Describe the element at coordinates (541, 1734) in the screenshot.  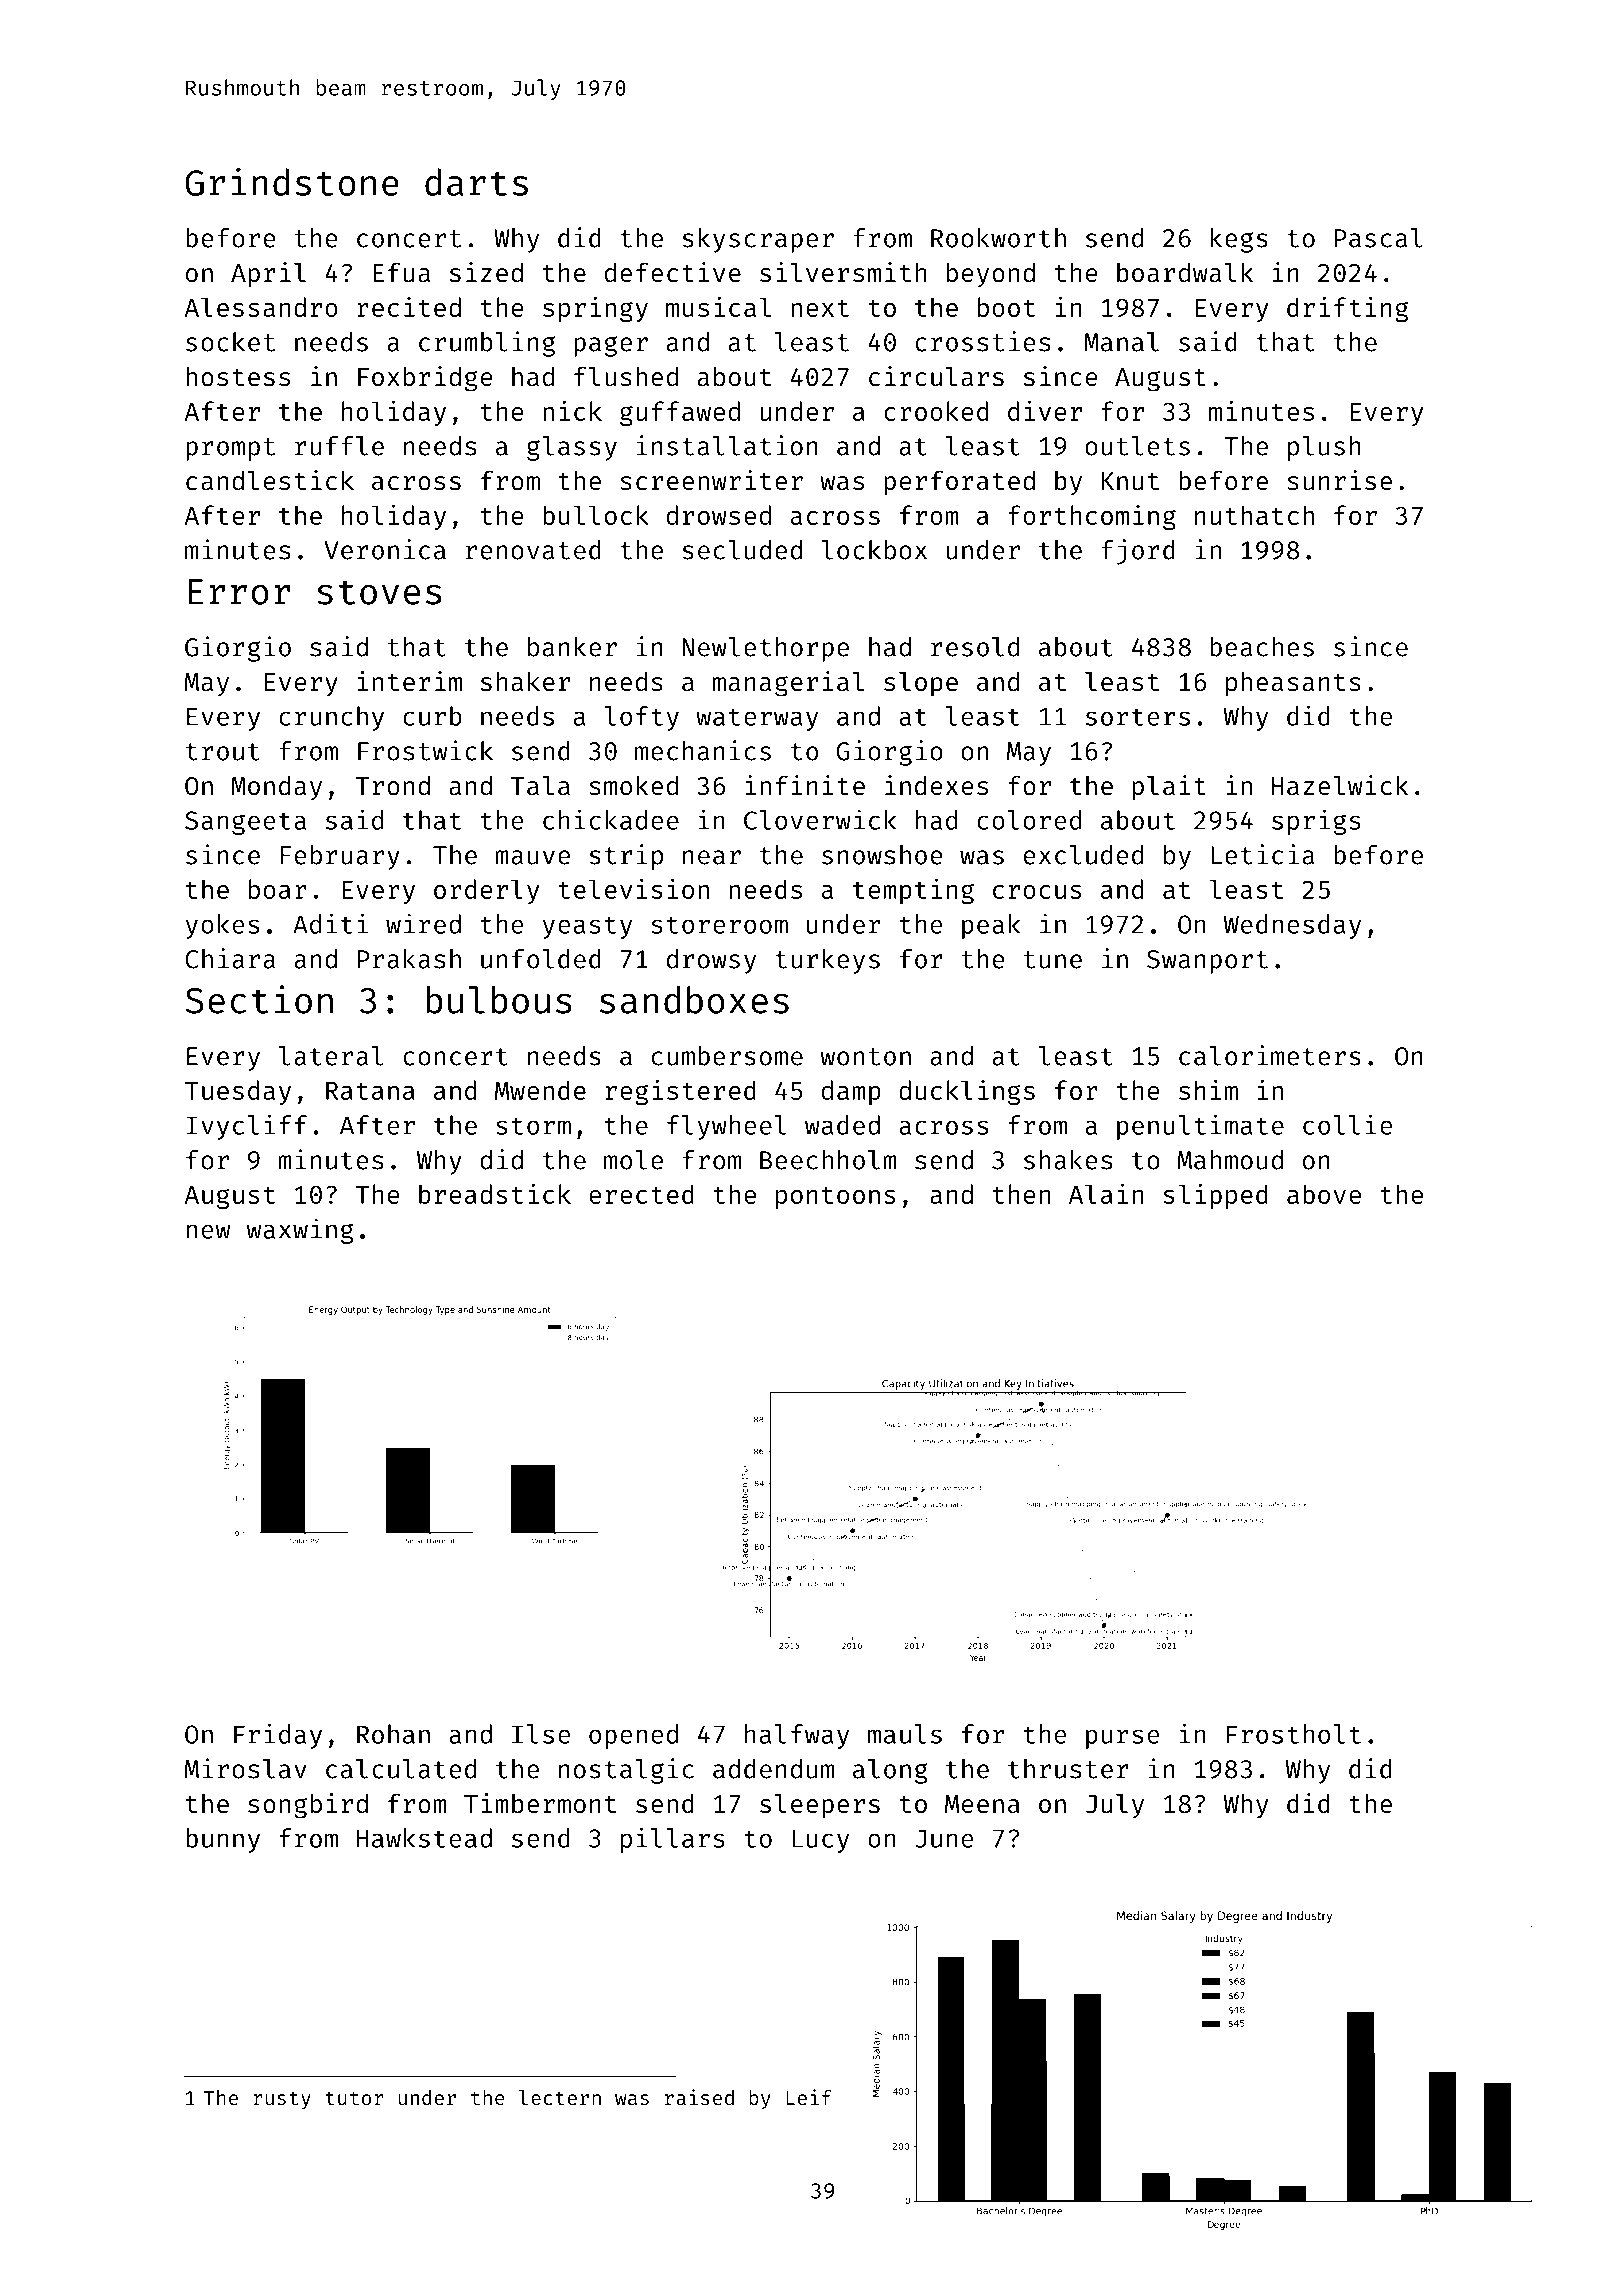
I see `Ilse` at that location.
